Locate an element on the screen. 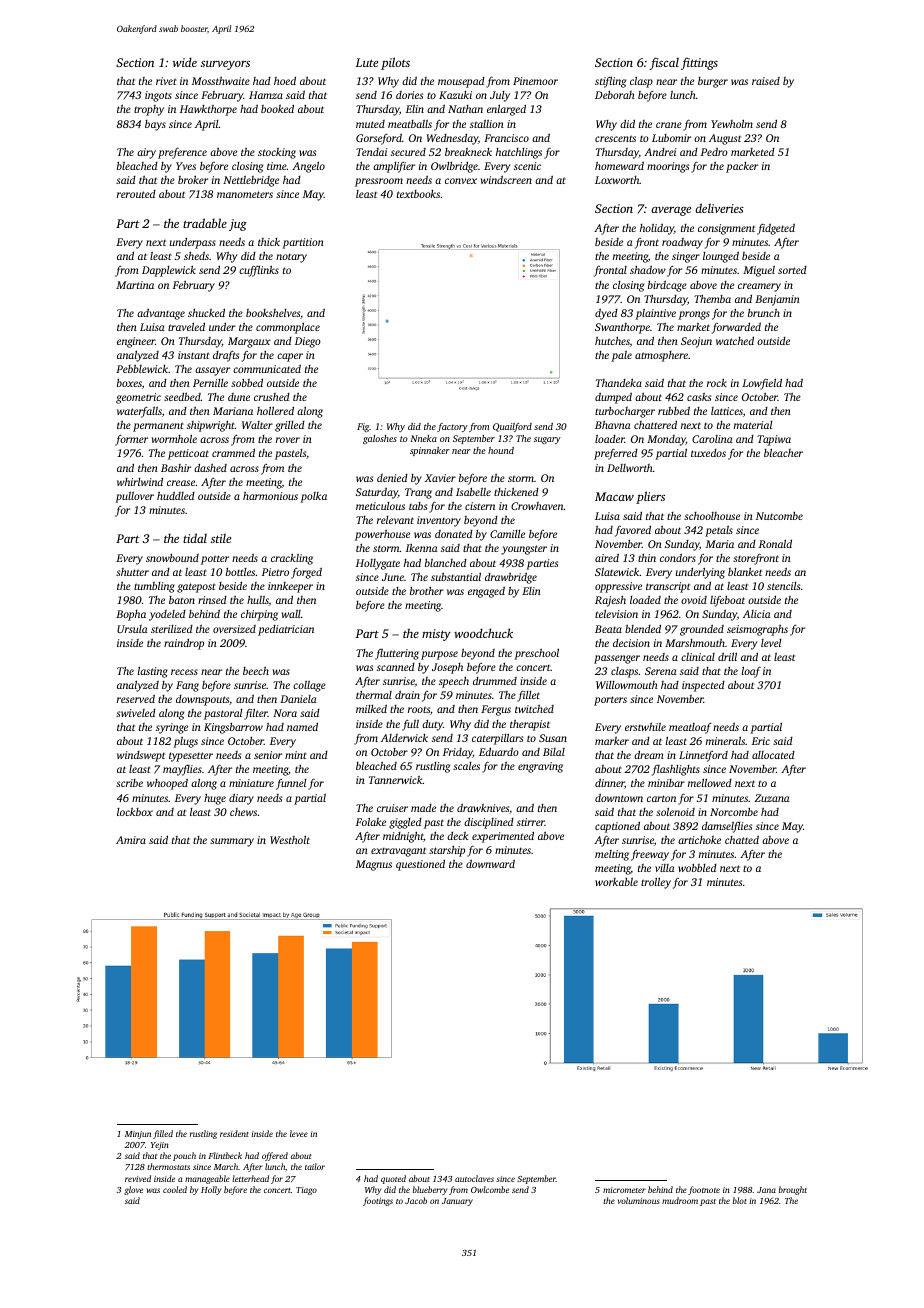  levee is located at coordinates (299, 1133).
